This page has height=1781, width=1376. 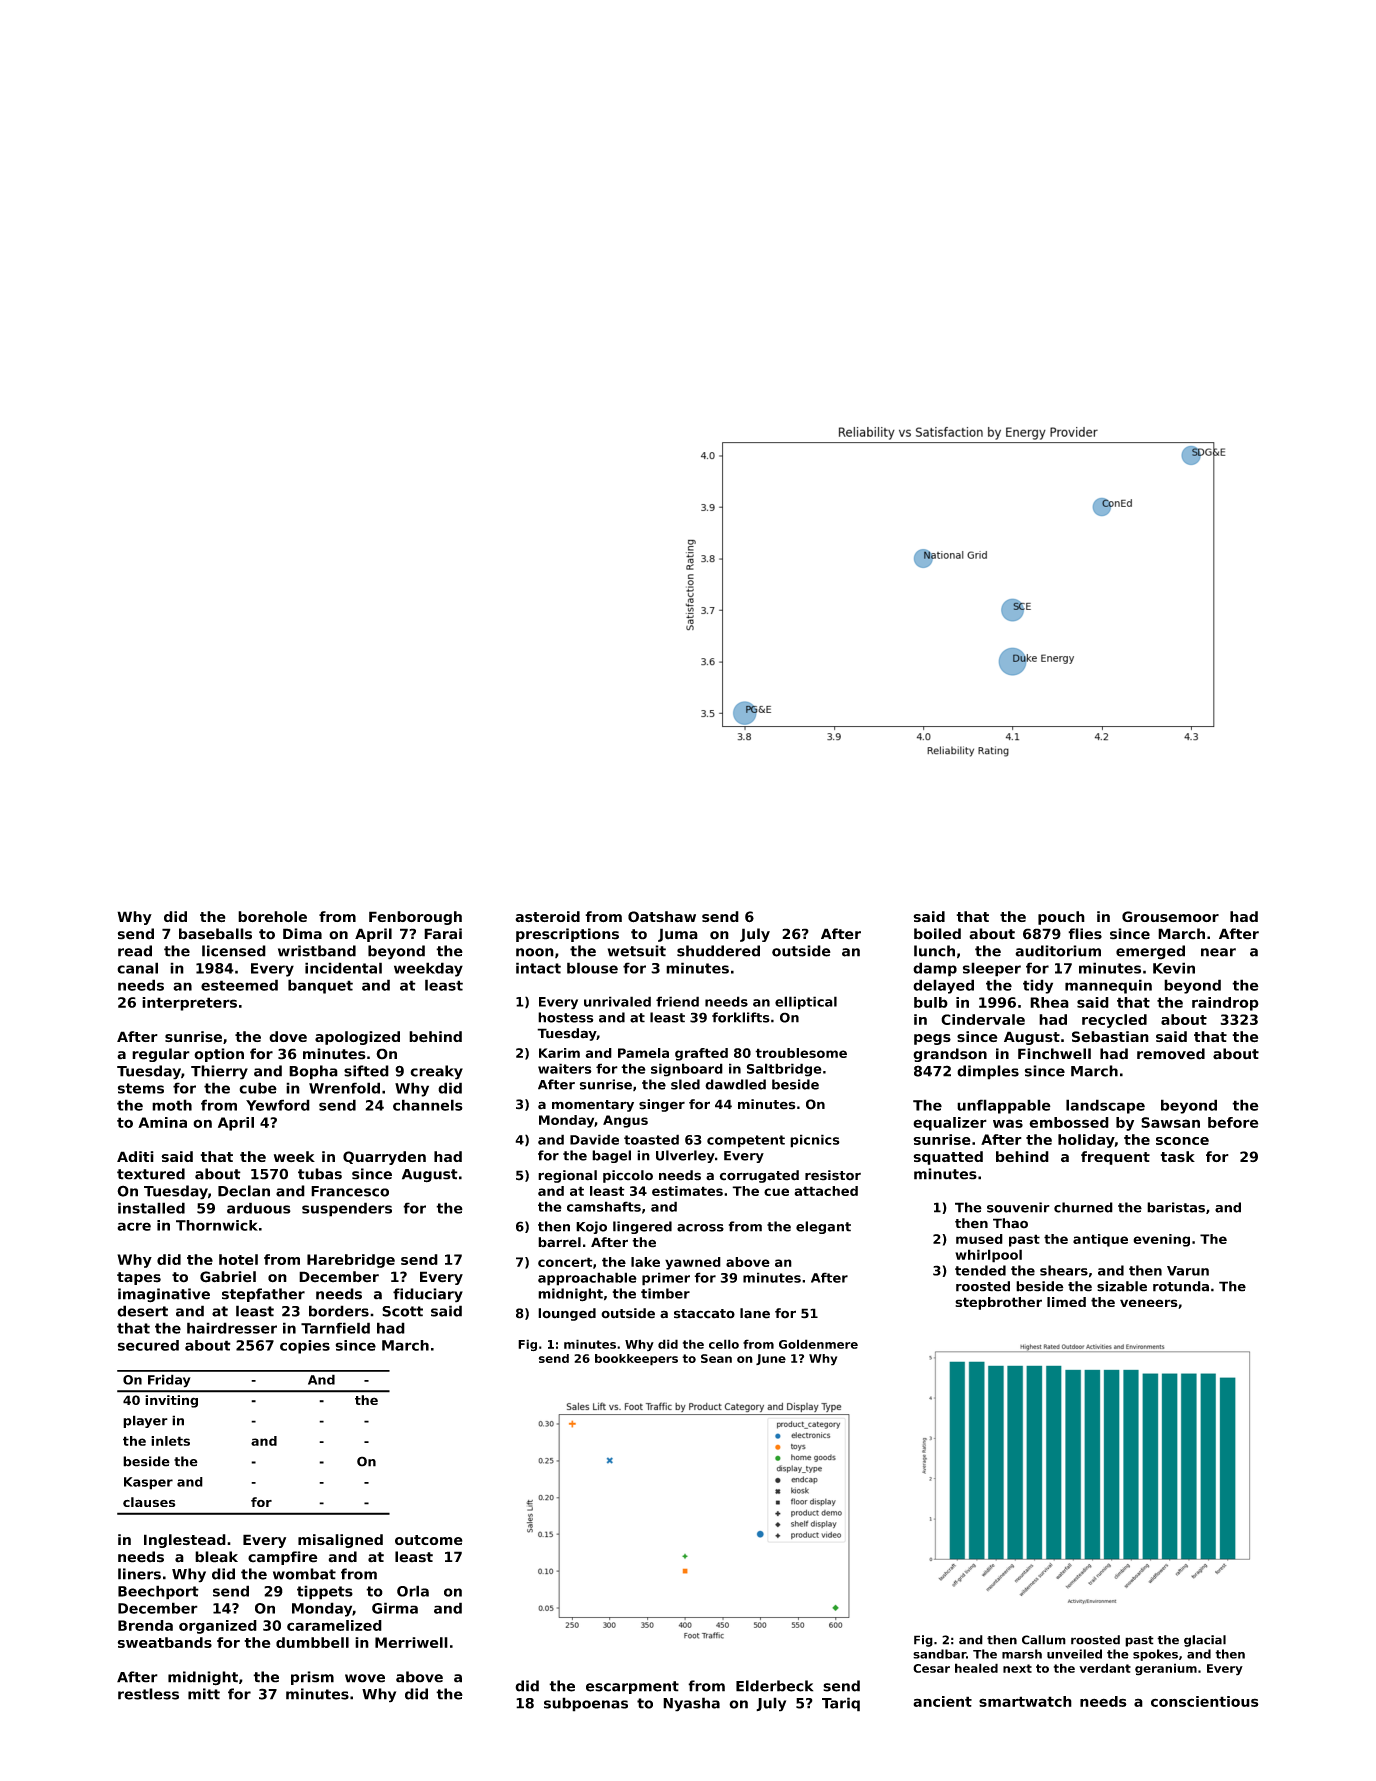 I want to click on limed, so click(x=1066, y=1302).
